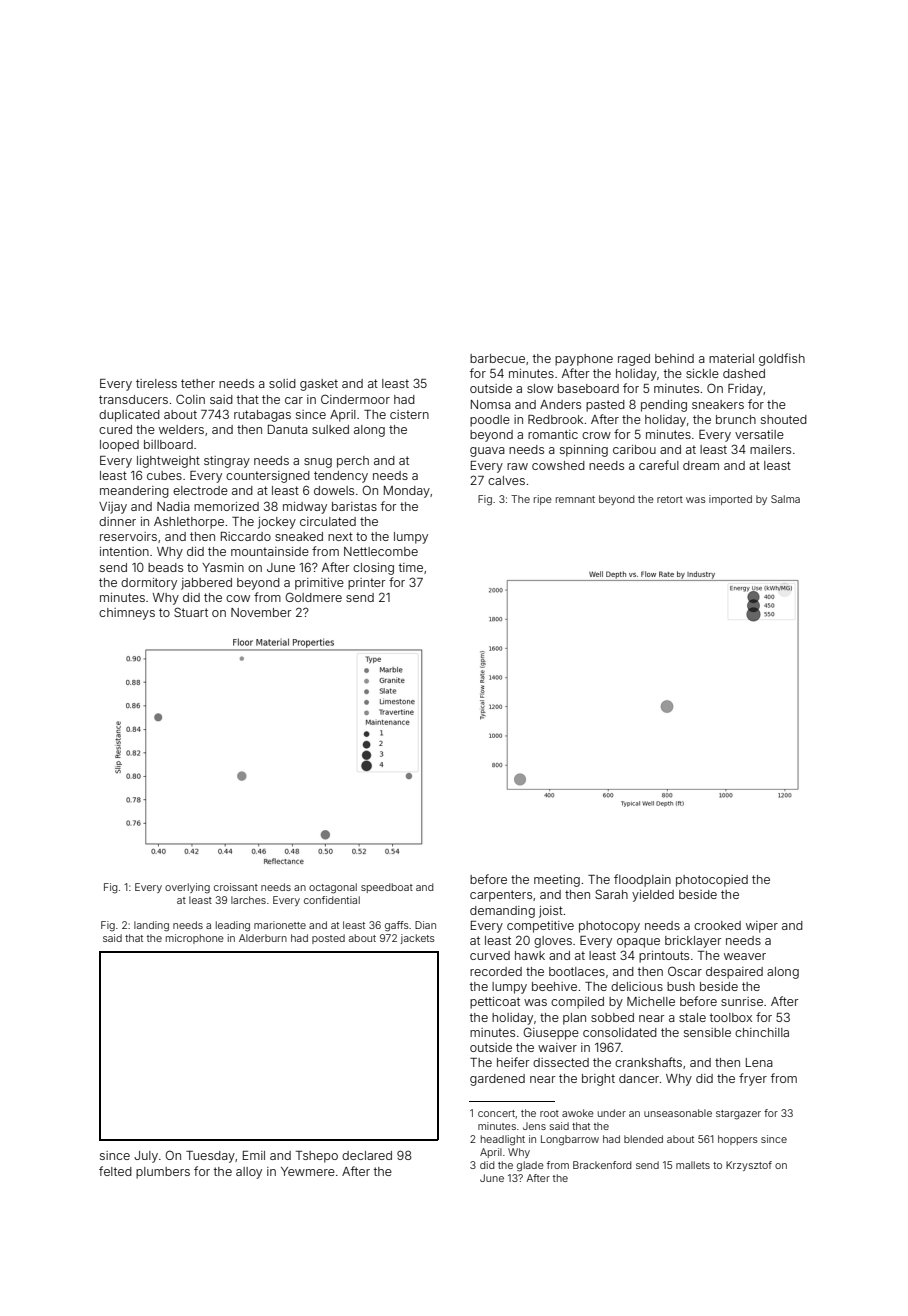 Image resolution: width=908 pixels, height=1316 pixels. I want to click on remnant, so click(575, 499).
